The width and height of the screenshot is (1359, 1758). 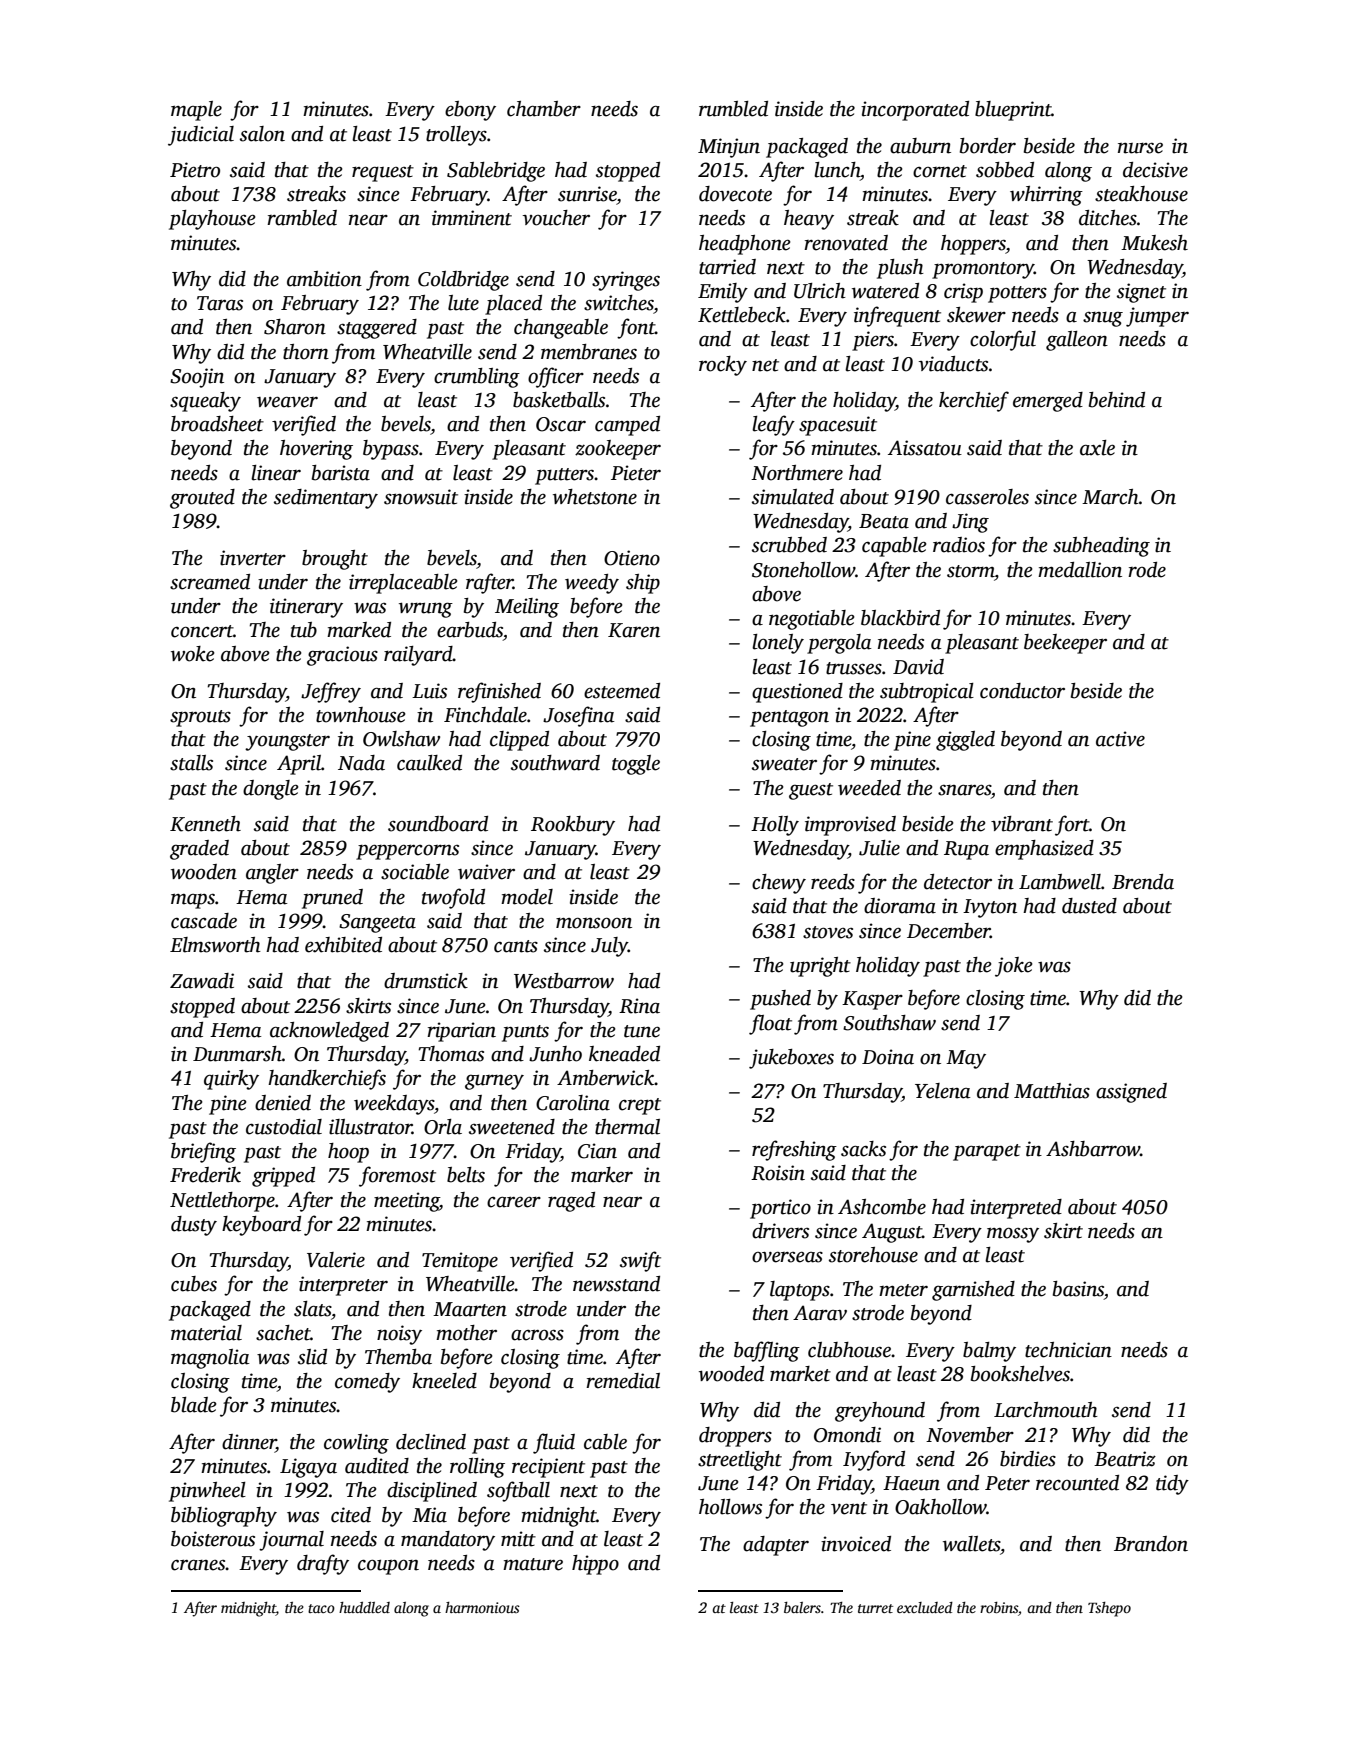 I want to click on March, so click(x=1110, y=497).
